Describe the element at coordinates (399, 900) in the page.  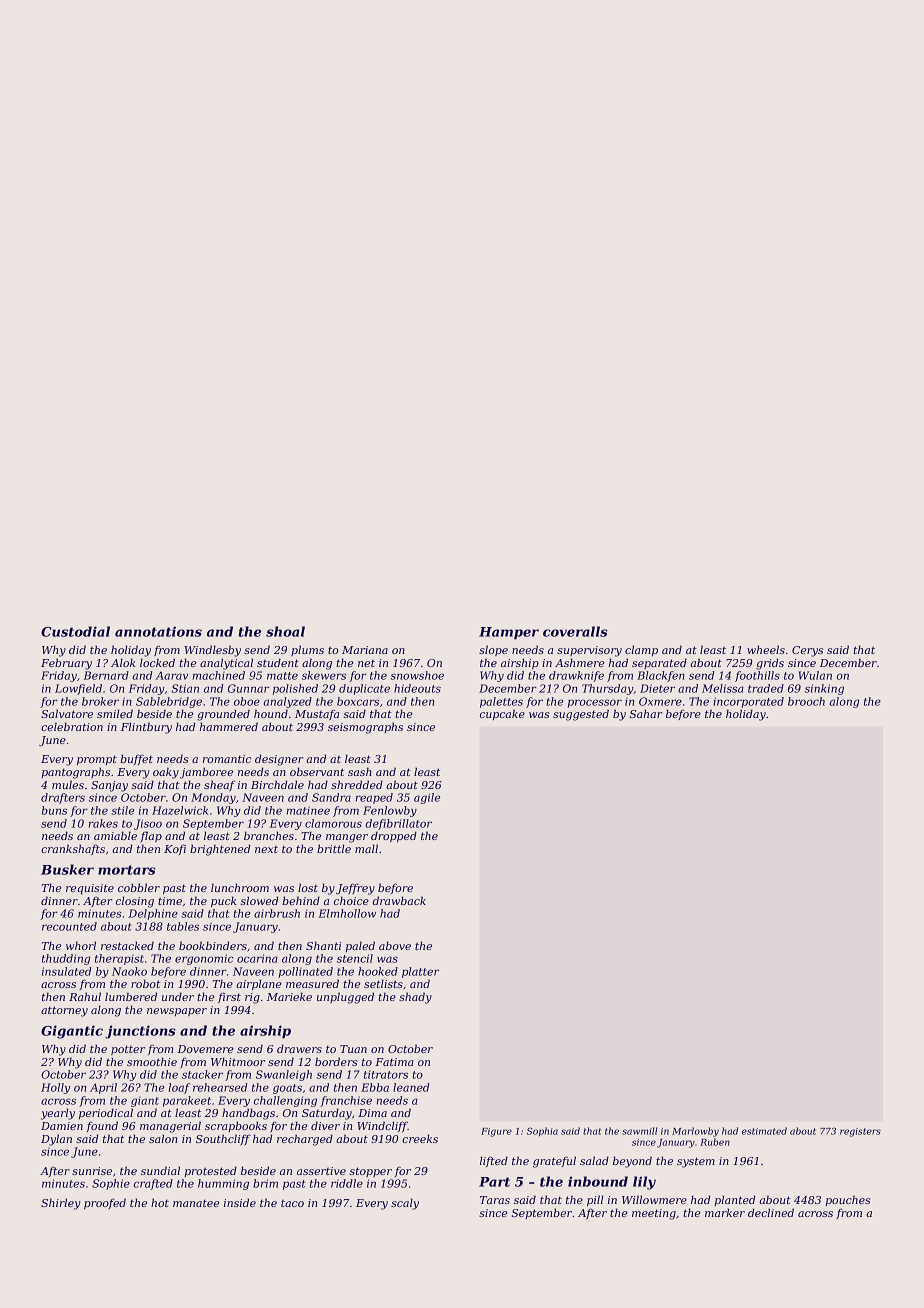
I see `drawback` at that location.
